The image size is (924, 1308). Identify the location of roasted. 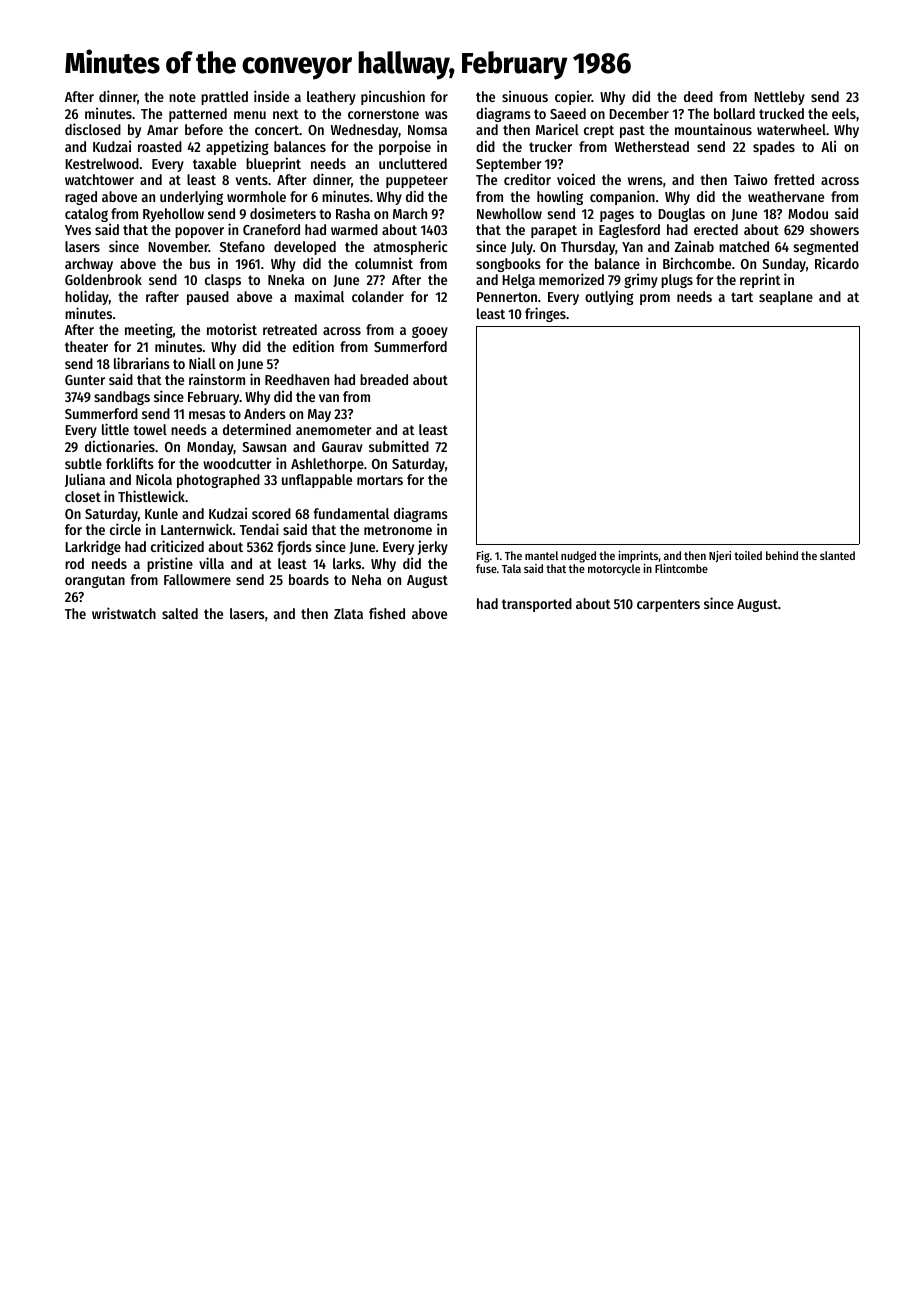
(160, 146).
